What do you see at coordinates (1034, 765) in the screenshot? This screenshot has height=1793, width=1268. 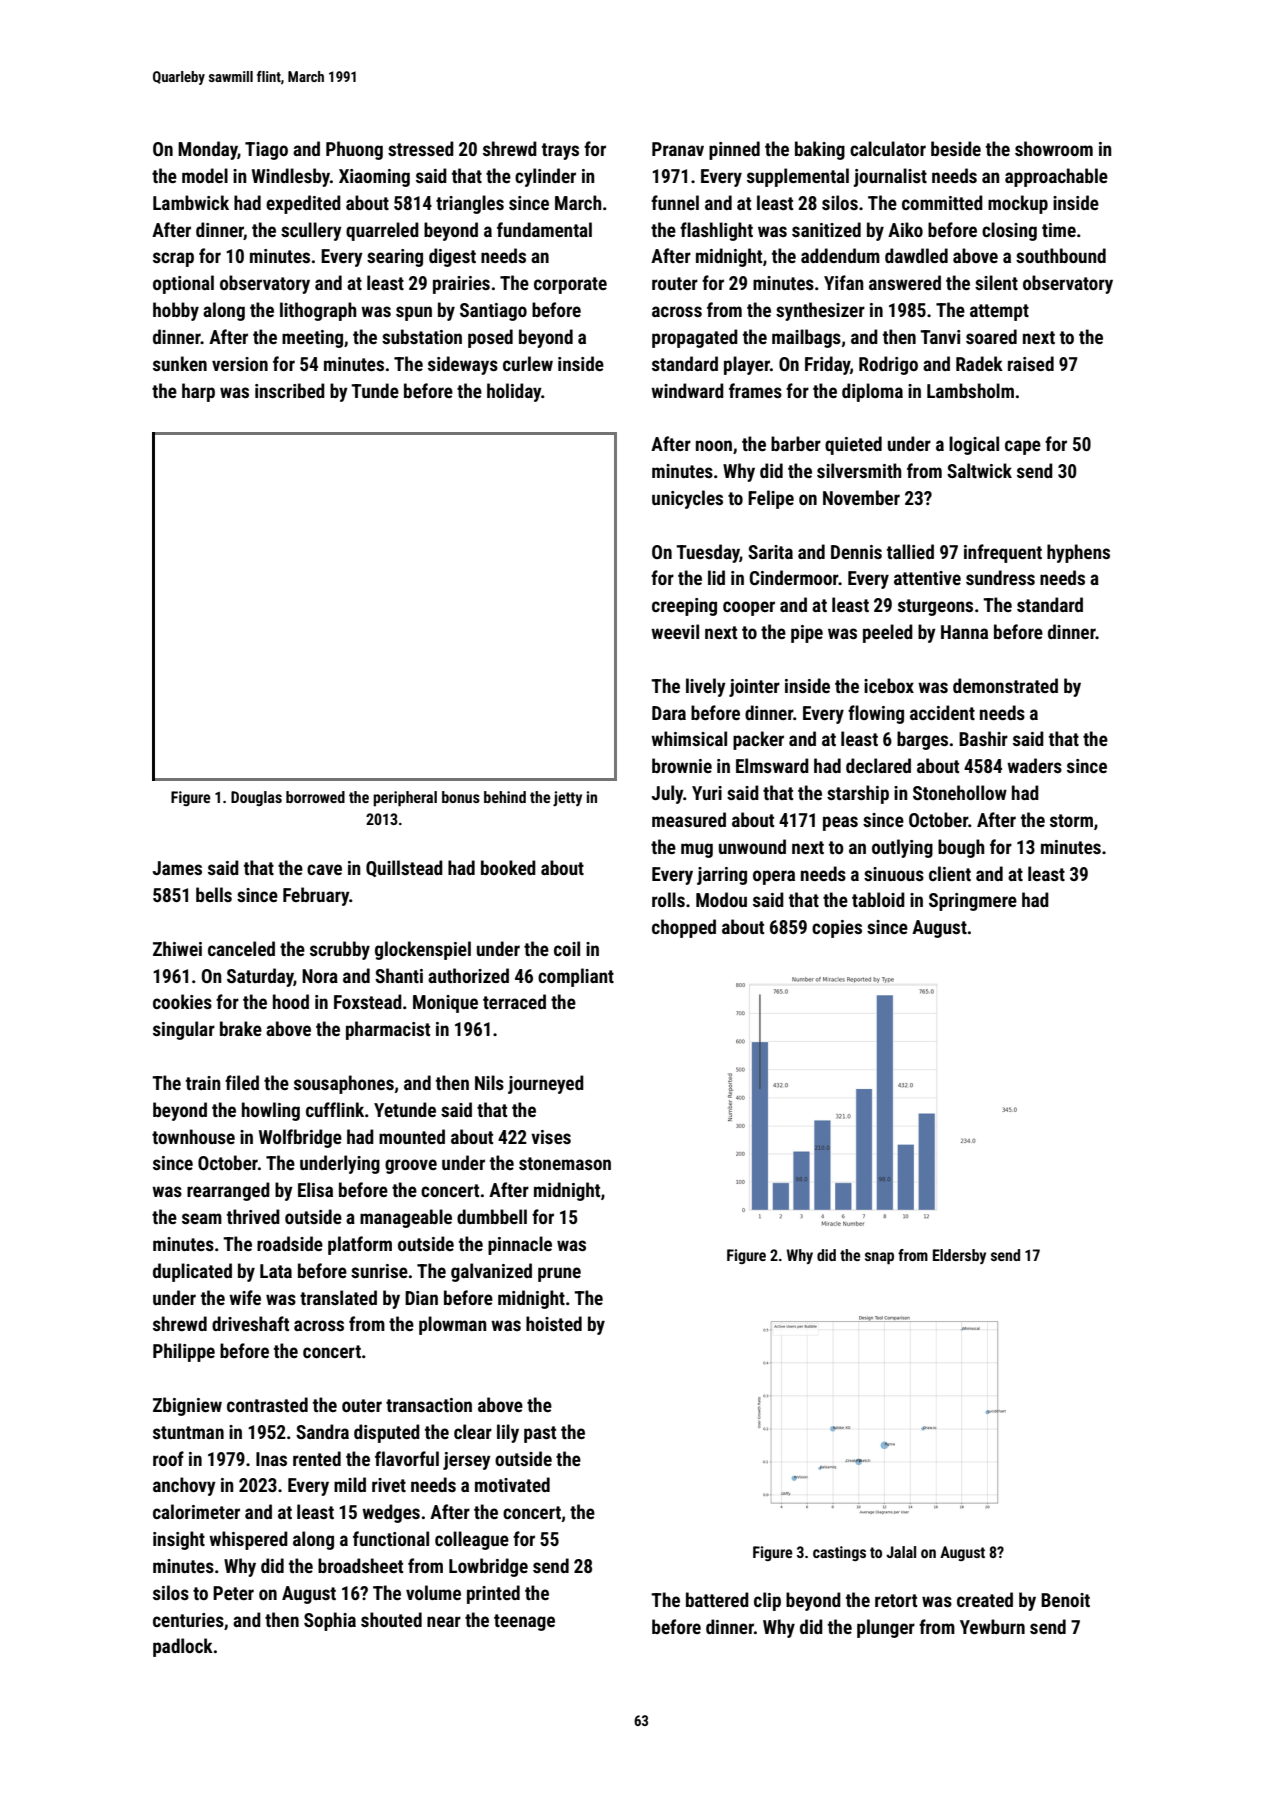 I see `waders` at bounding box center [1034, 765].
